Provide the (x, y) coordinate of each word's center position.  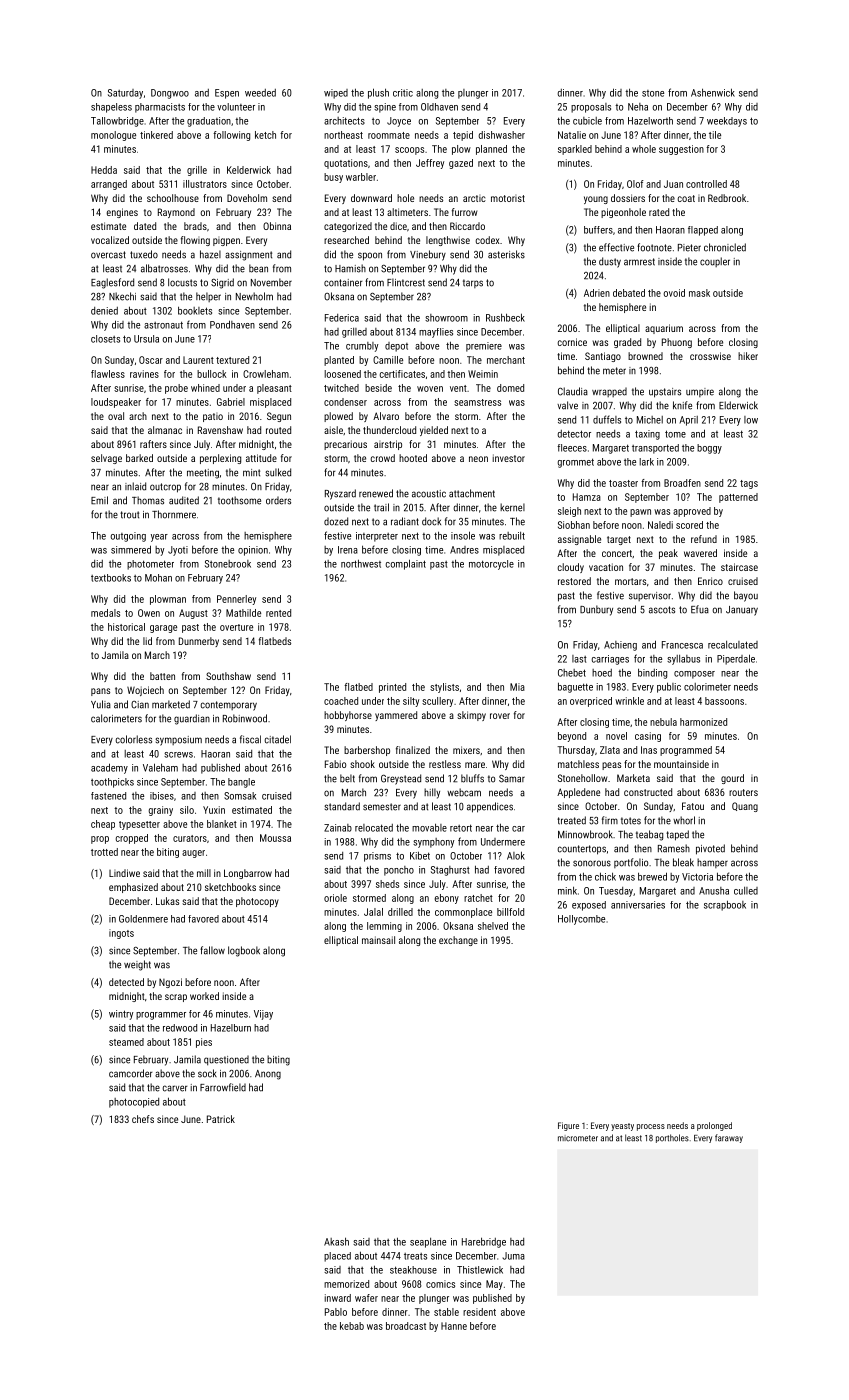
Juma (514, 1256)
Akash (336, 1241)
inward (337, 1298)
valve (567, 405)
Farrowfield (223, 1087)
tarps (473, 283)
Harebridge (484, 1242)
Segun (279, 417)
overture (236, 627)
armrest (639, 262)
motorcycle (491, 565)
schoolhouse (173, 198)
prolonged (714, 1126)
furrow (465, 212)
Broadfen (682, 483)
